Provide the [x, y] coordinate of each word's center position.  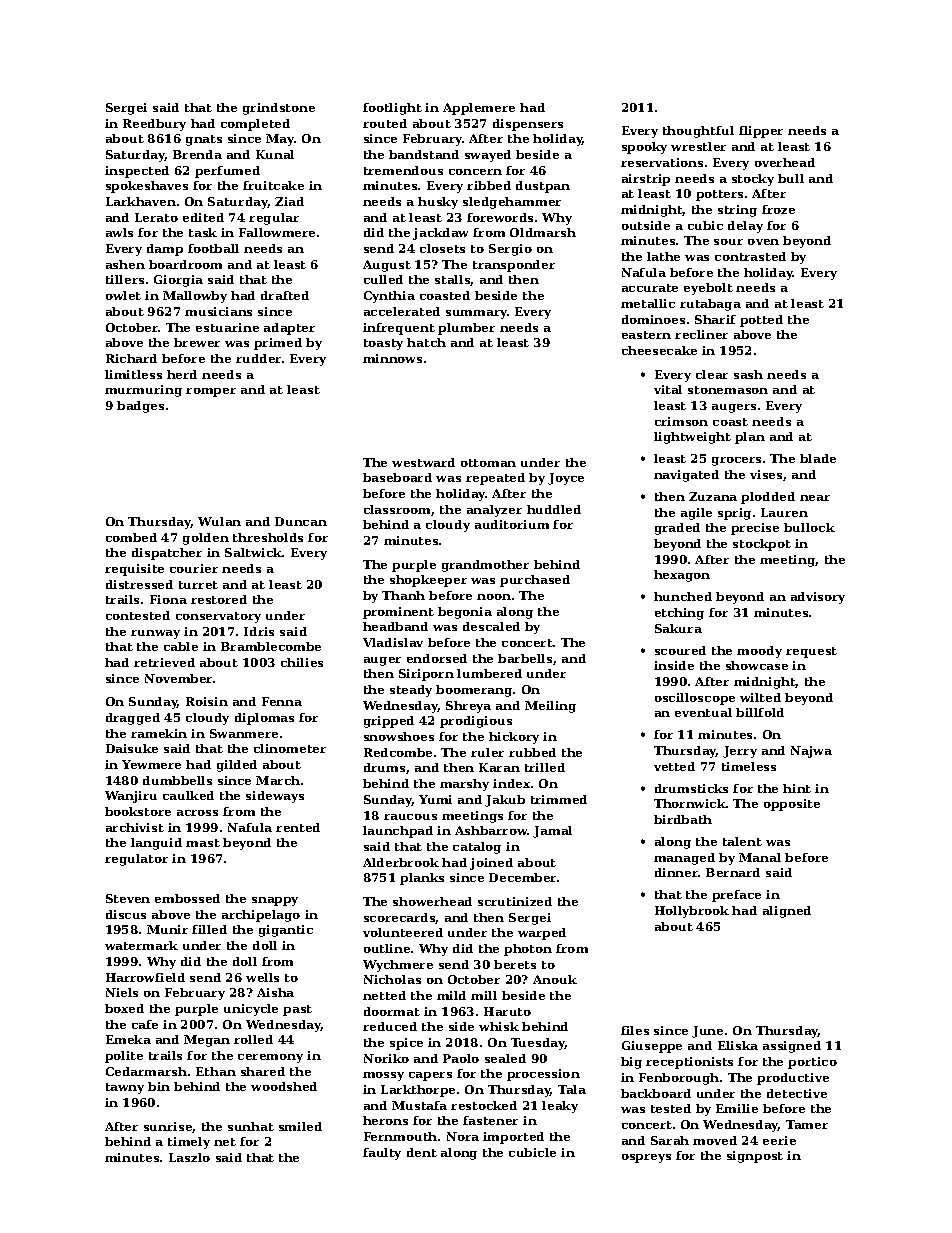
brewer [197, 342]
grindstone [279, 109]
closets [442, 248]
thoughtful [698, 132]
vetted [674, 766]
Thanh [403, 595]
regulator [136, 860]
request [811, 652]
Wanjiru [131, 797]
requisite [134, 570]
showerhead [432, 901]
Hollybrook [692, 912]
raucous [410, 817]
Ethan [216, 1071]
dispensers [528, 125]
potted [761, 321]
